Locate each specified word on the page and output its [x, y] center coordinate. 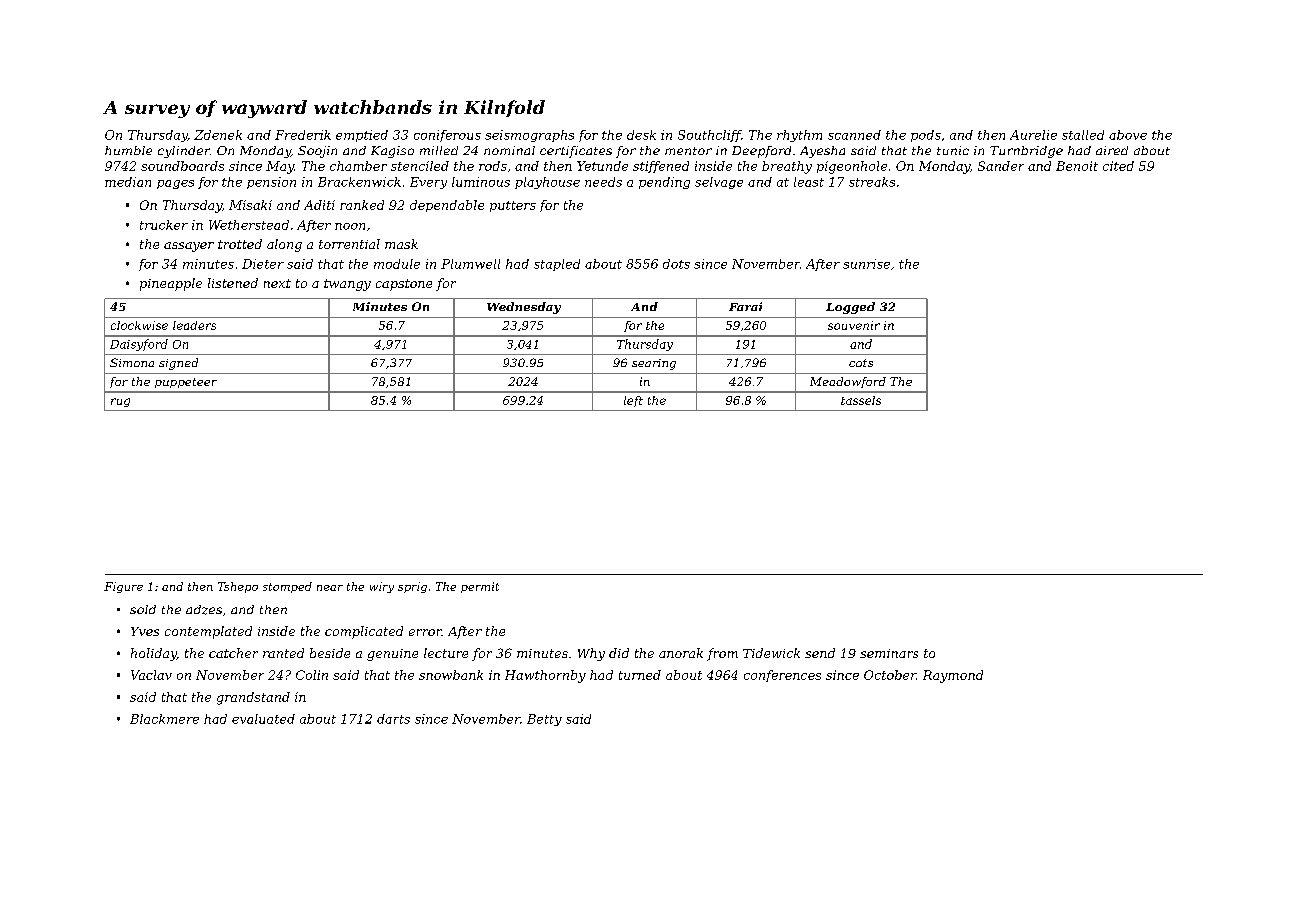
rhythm [799, 136]
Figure [123, 587]
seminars [889, 653]
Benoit [1077, 166]
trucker [164, 225]
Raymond [953, 676]
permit [480, 587]
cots [861, 363]
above [1128, 135]
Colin [312, 675]
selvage [719, 183]
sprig [412, 587]
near [330, 588]
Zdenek [218, 135]
